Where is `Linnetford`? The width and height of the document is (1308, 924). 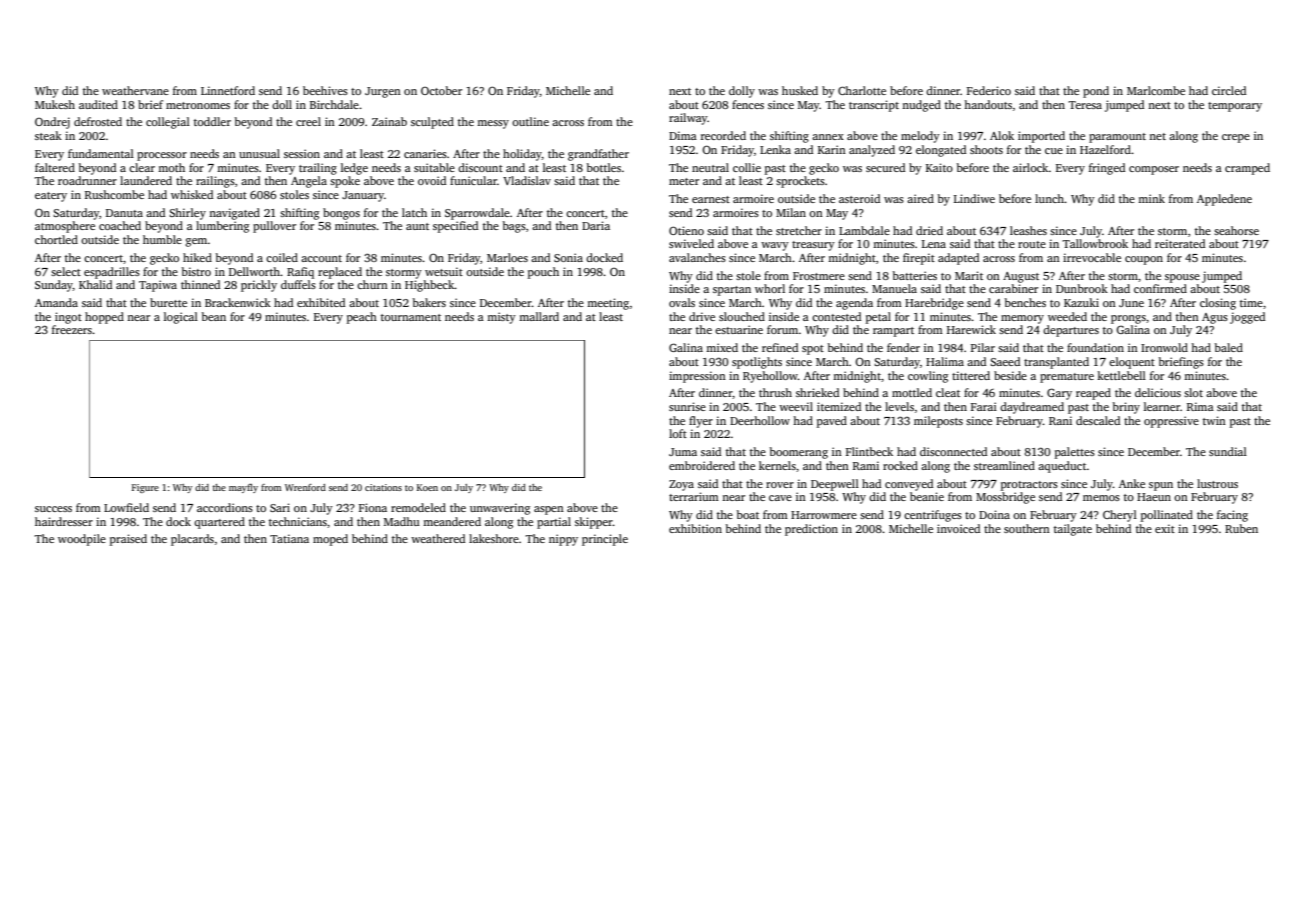 Linnetford is located at coordinates (228, 90).
